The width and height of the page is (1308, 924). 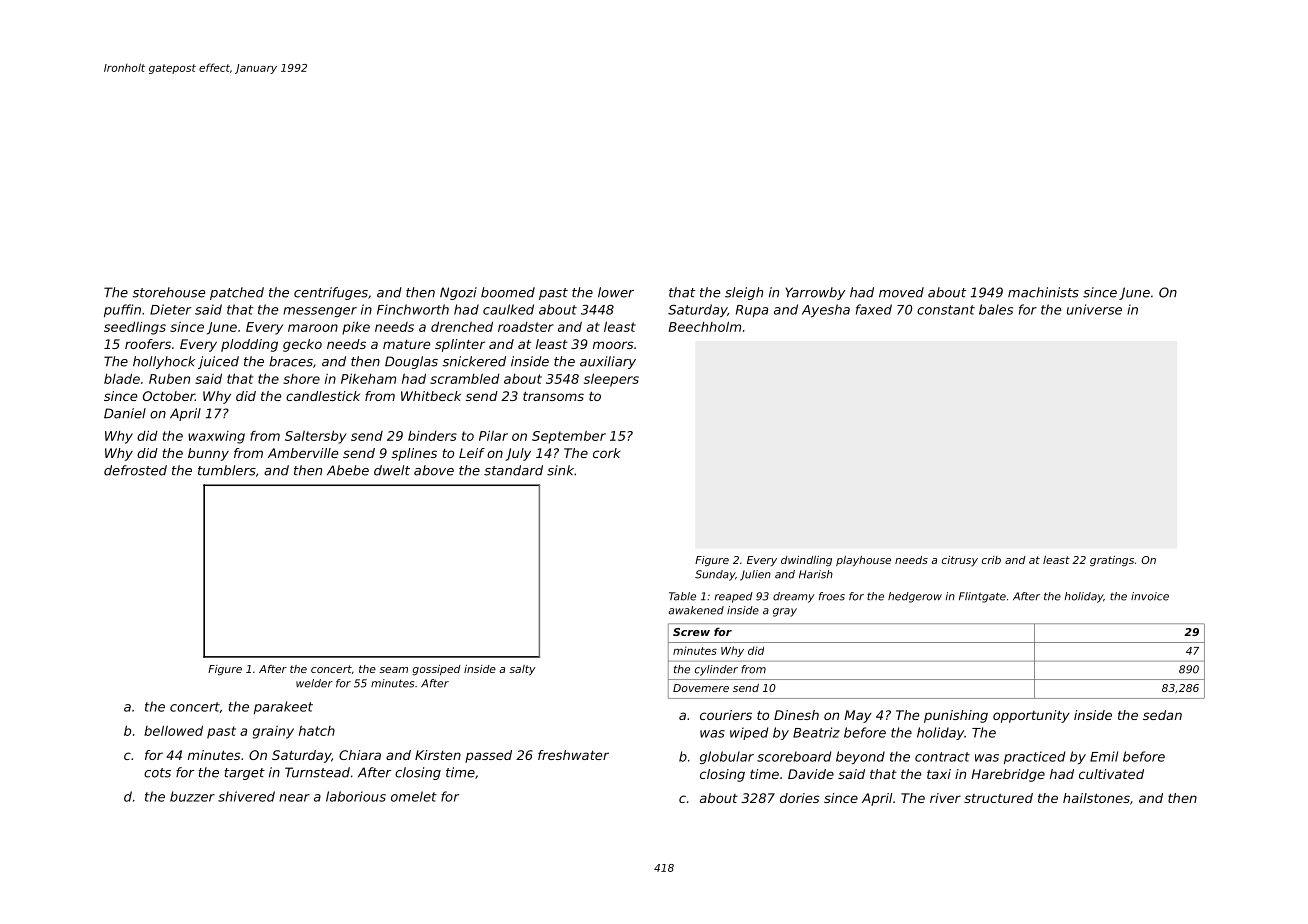 I want to click on tumblers, so click(x=227, y=470).
